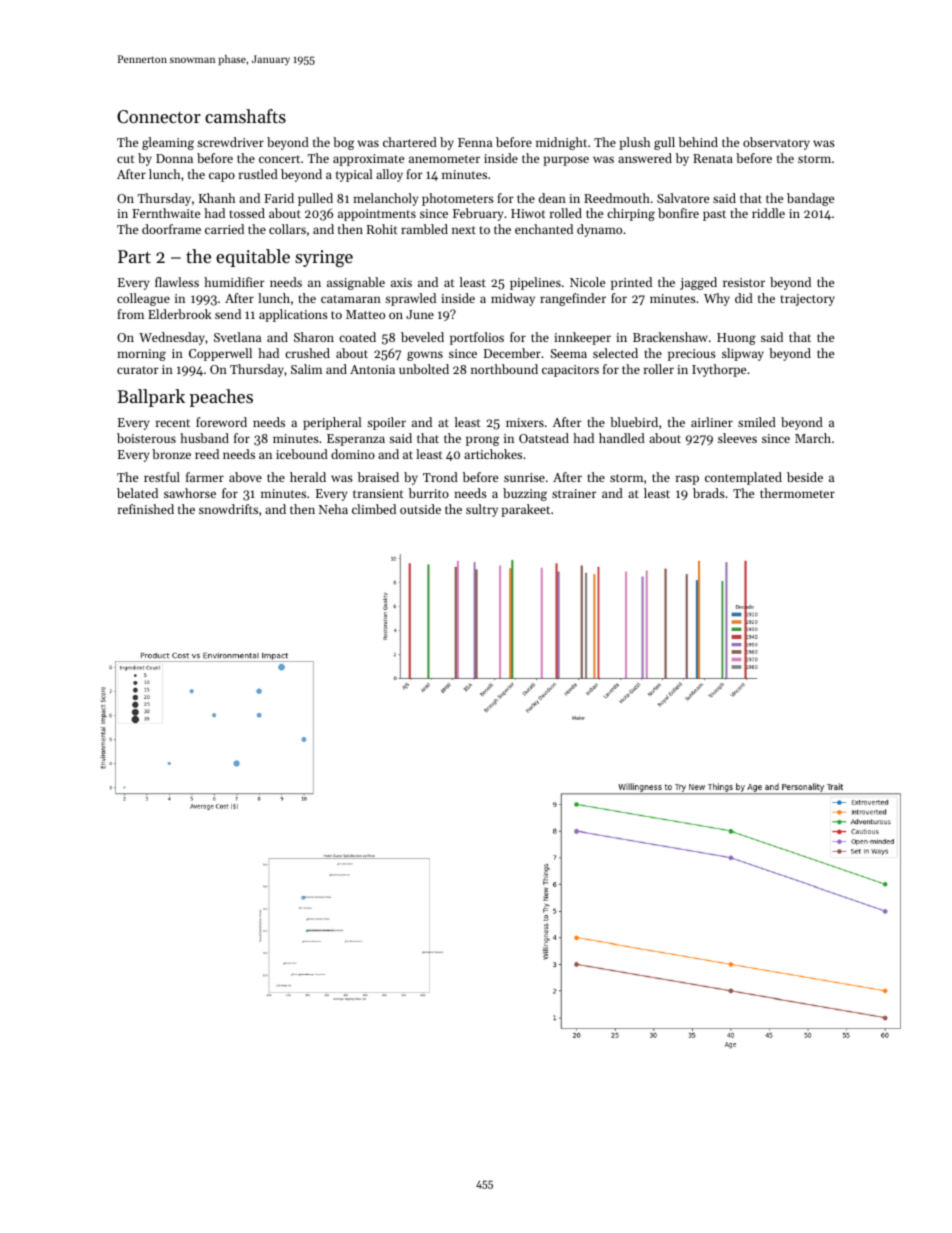  What do you see at coordinates (683, 198) in the document?
I see `Salvatore` at bounding box center [683, 198].
